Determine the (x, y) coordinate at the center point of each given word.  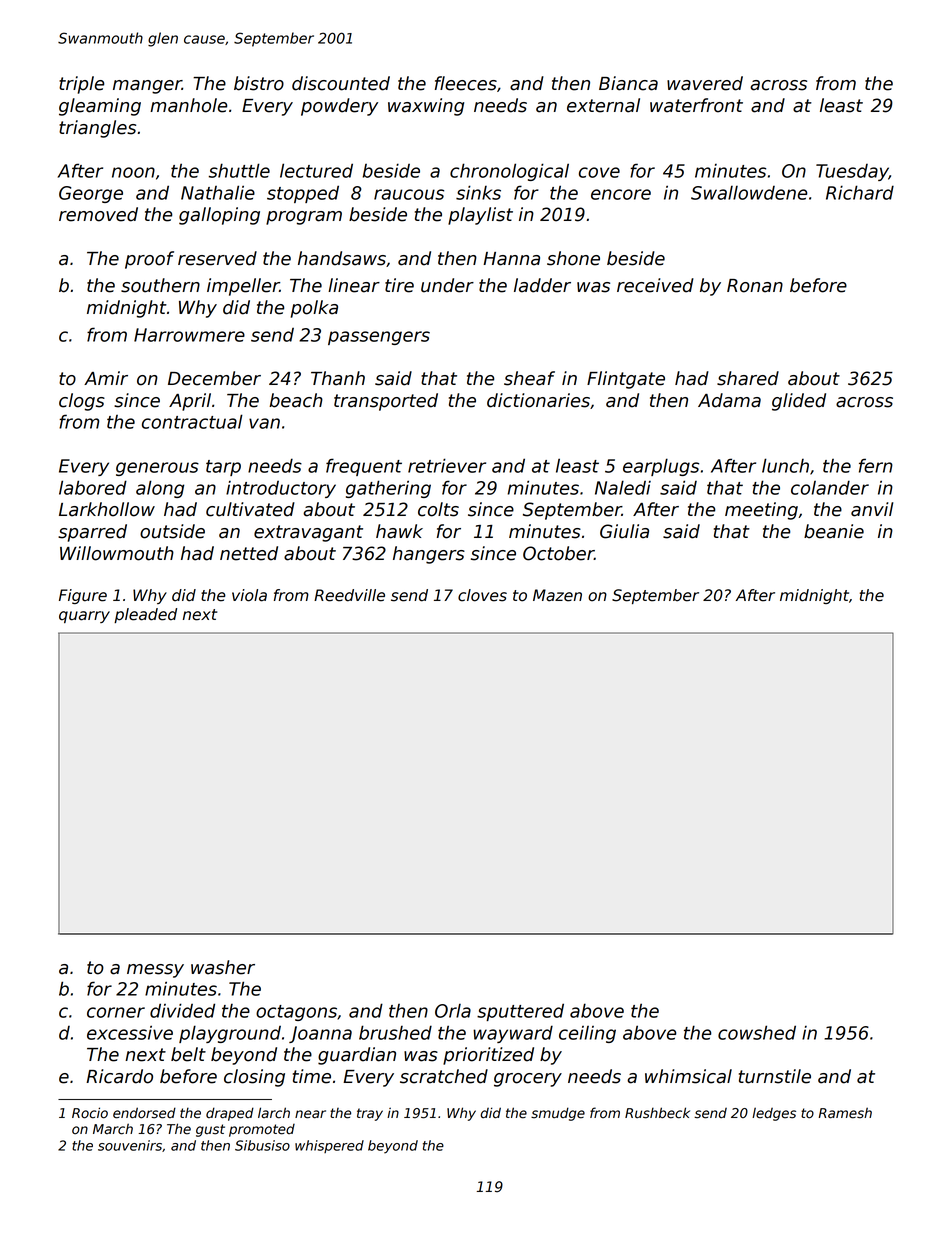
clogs (82, 402)
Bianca (628, 83)
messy (155, 971)
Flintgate (626, 380)
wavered (705, 83)
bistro (259, 83)
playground (230, 1034)
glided (799, 402)
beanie (834, 531)
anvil (872, 509)
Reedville (349, 595)
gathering (388, 489)
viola (249, 595)
